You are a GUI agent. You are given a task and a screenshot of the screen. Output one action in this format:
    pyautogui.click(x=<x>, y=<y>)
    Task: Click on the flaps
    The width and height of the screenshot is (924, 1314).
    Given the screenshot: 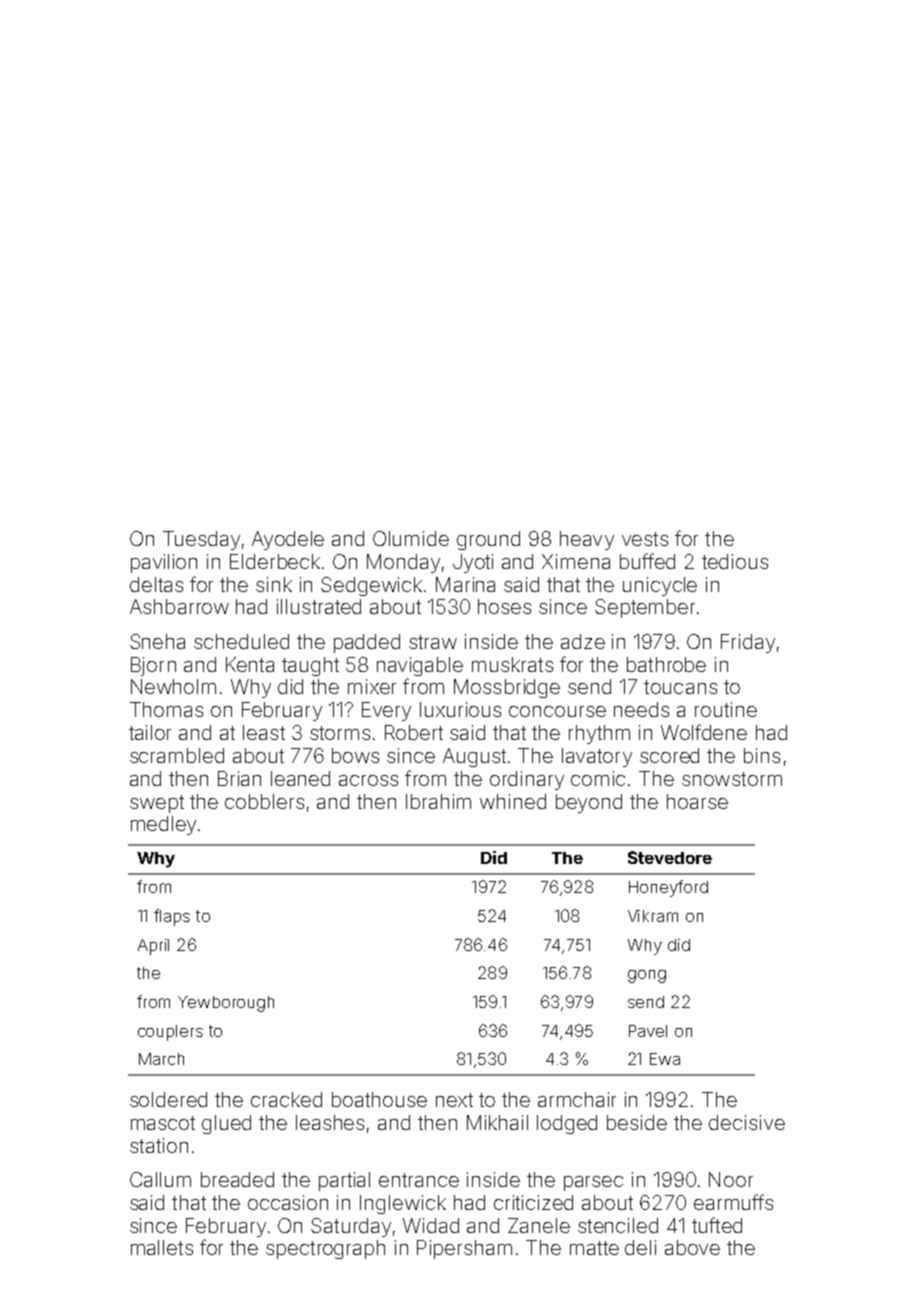 What is the action you would take?
    pyautogui.click(x=172, y=917)
